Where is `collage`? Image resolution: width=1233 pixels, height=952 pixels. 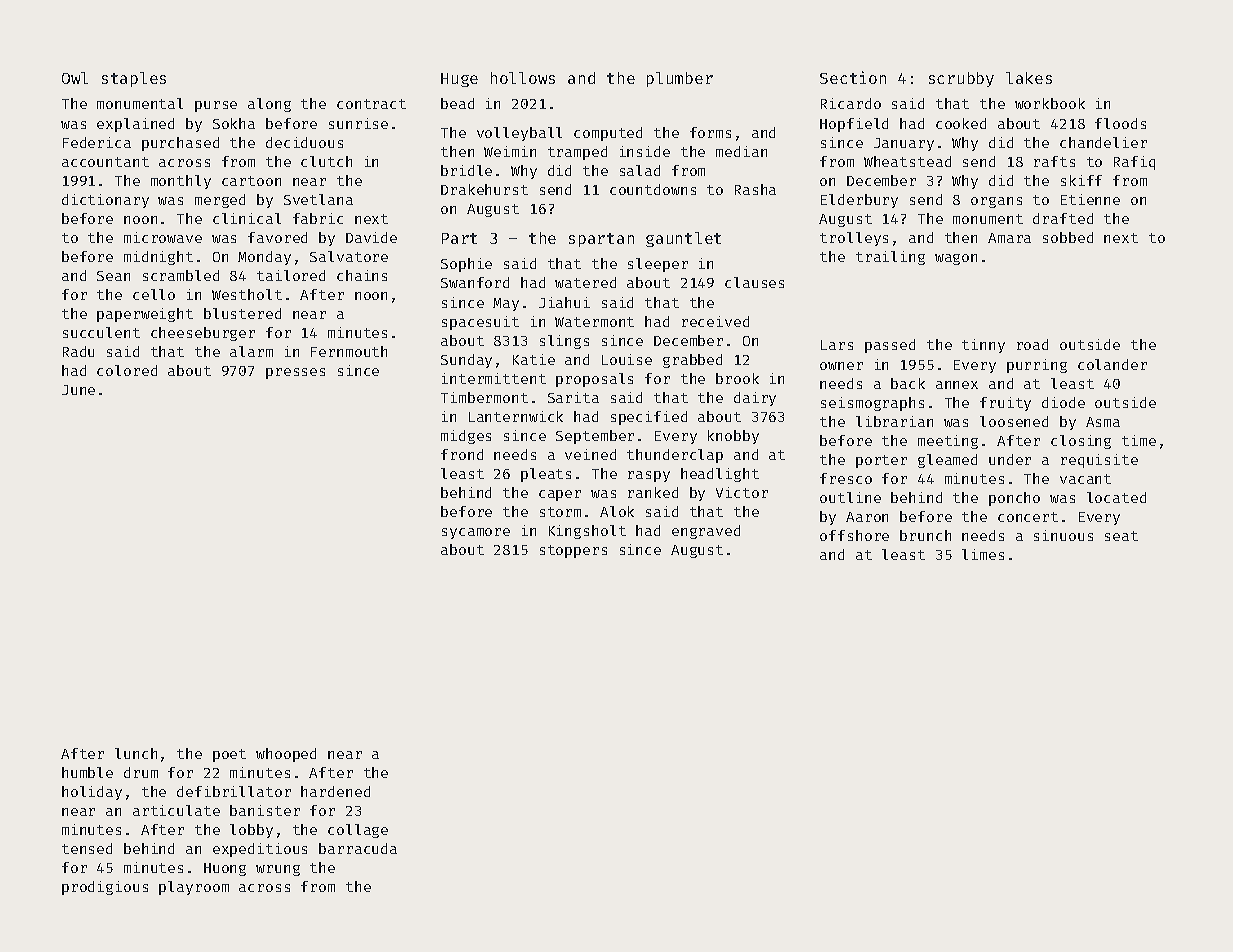 collage is located at coordinates (358, 831).
